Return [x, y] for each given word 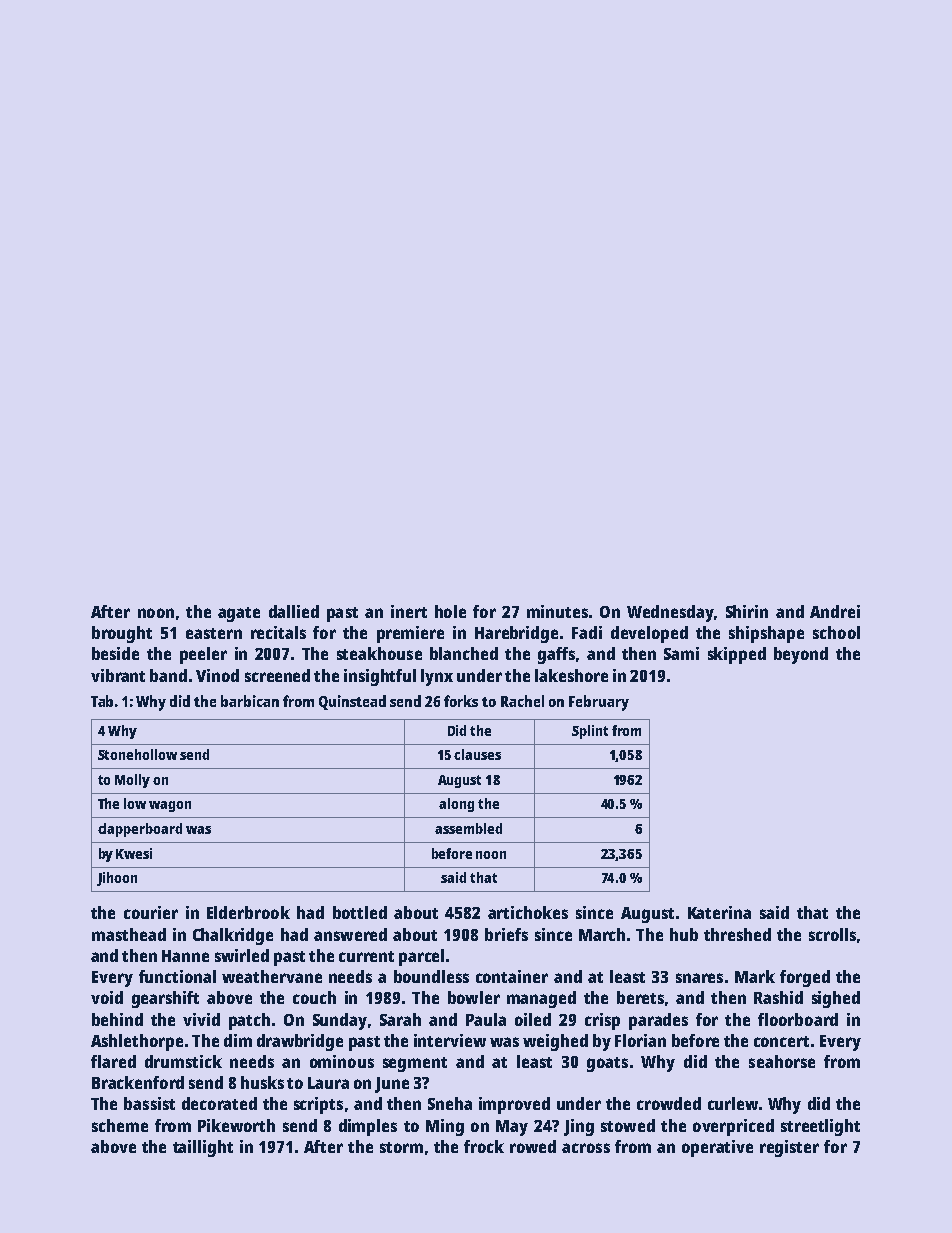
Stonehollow [137, 754]
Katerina [719, 912]
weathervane [272, 976]
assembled [468, 828]
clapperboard [140, 830]
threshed [737, 934]
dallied [294, 611]
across [586, 1148]
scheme [120, 1125]
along [456, 805]
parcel [421, 957]
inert [409, 611]
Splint [590, 732]
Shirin [747, 611]
